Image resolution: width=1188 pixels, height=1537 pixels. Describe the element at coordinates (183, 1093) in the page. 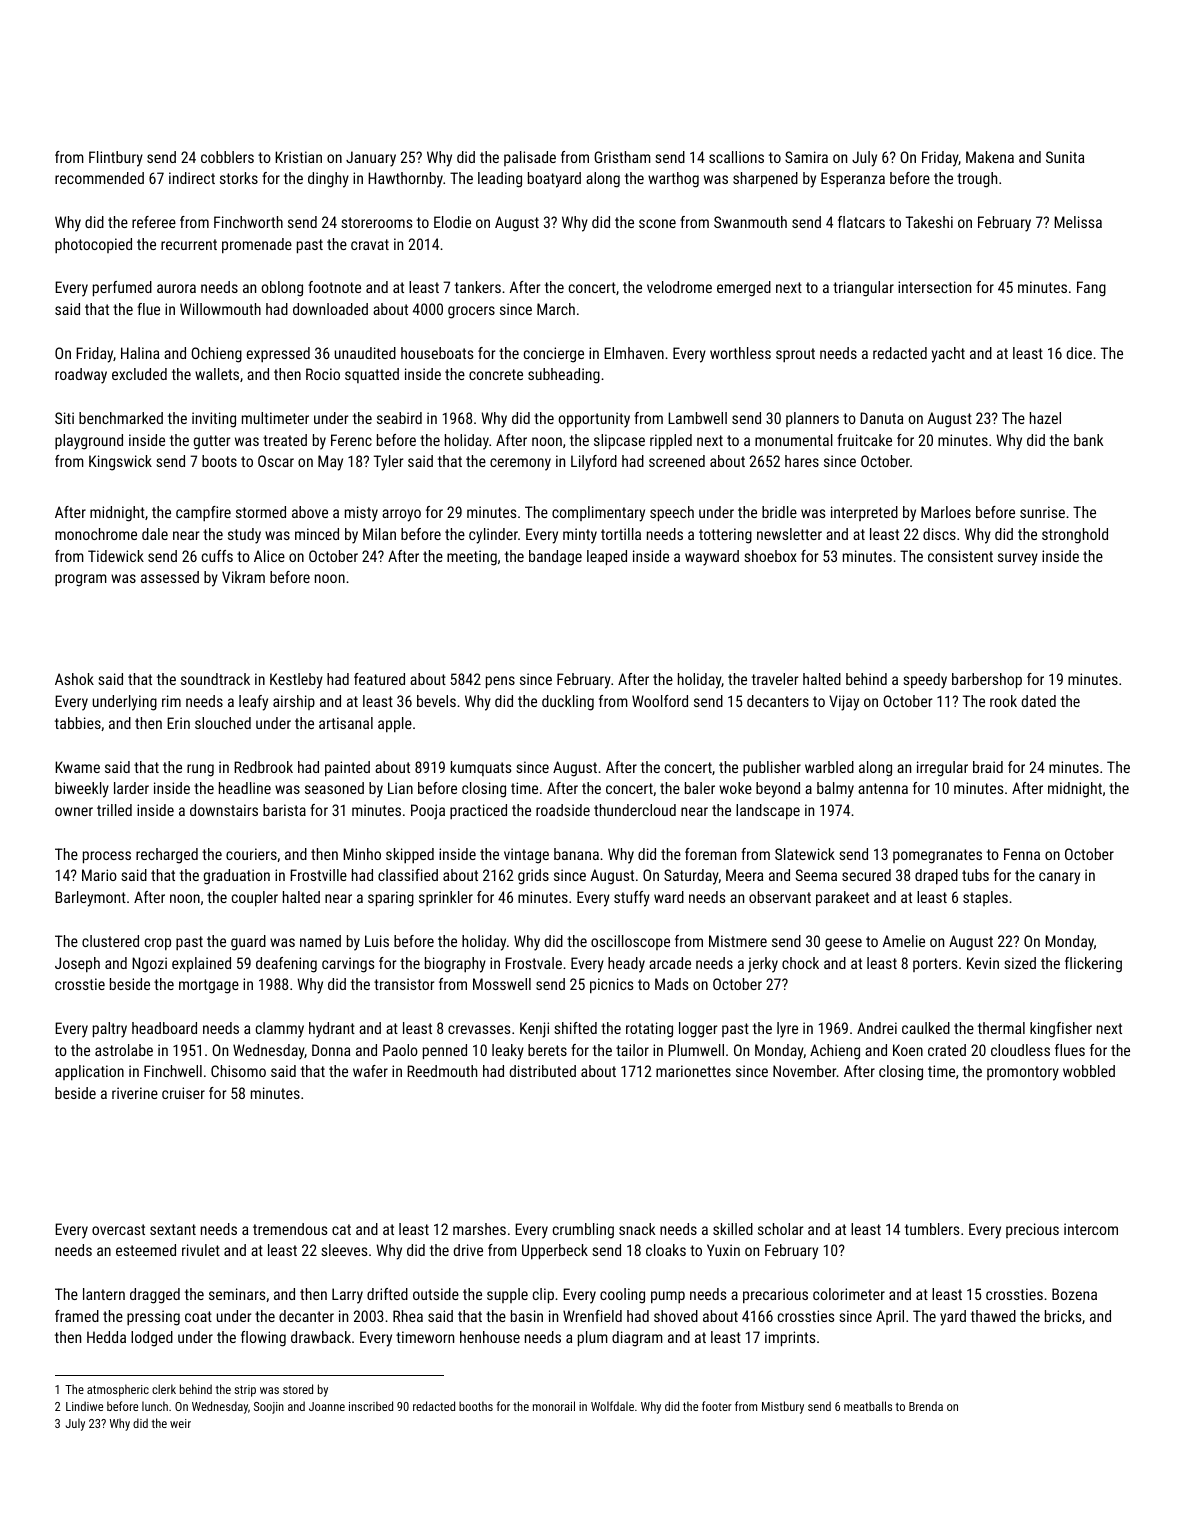

I see `cruiser` at that location.
